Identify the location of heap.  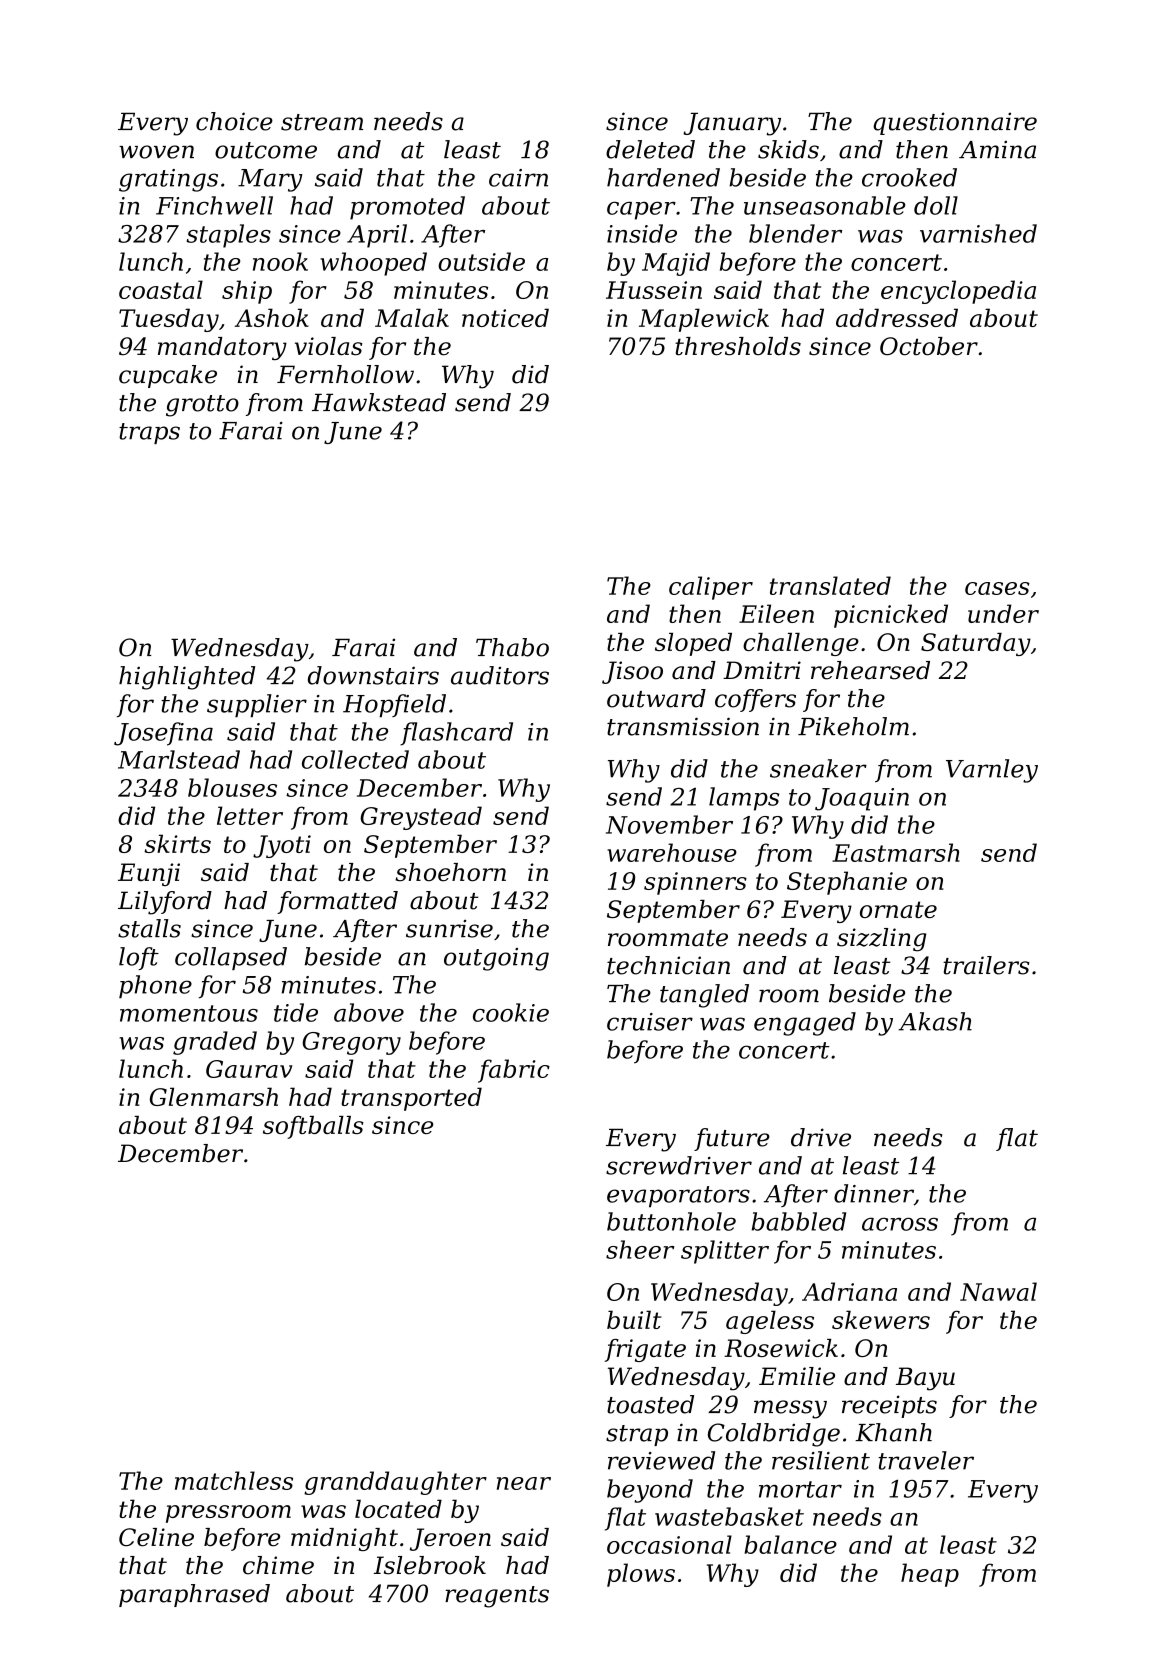
(930, 1575).
